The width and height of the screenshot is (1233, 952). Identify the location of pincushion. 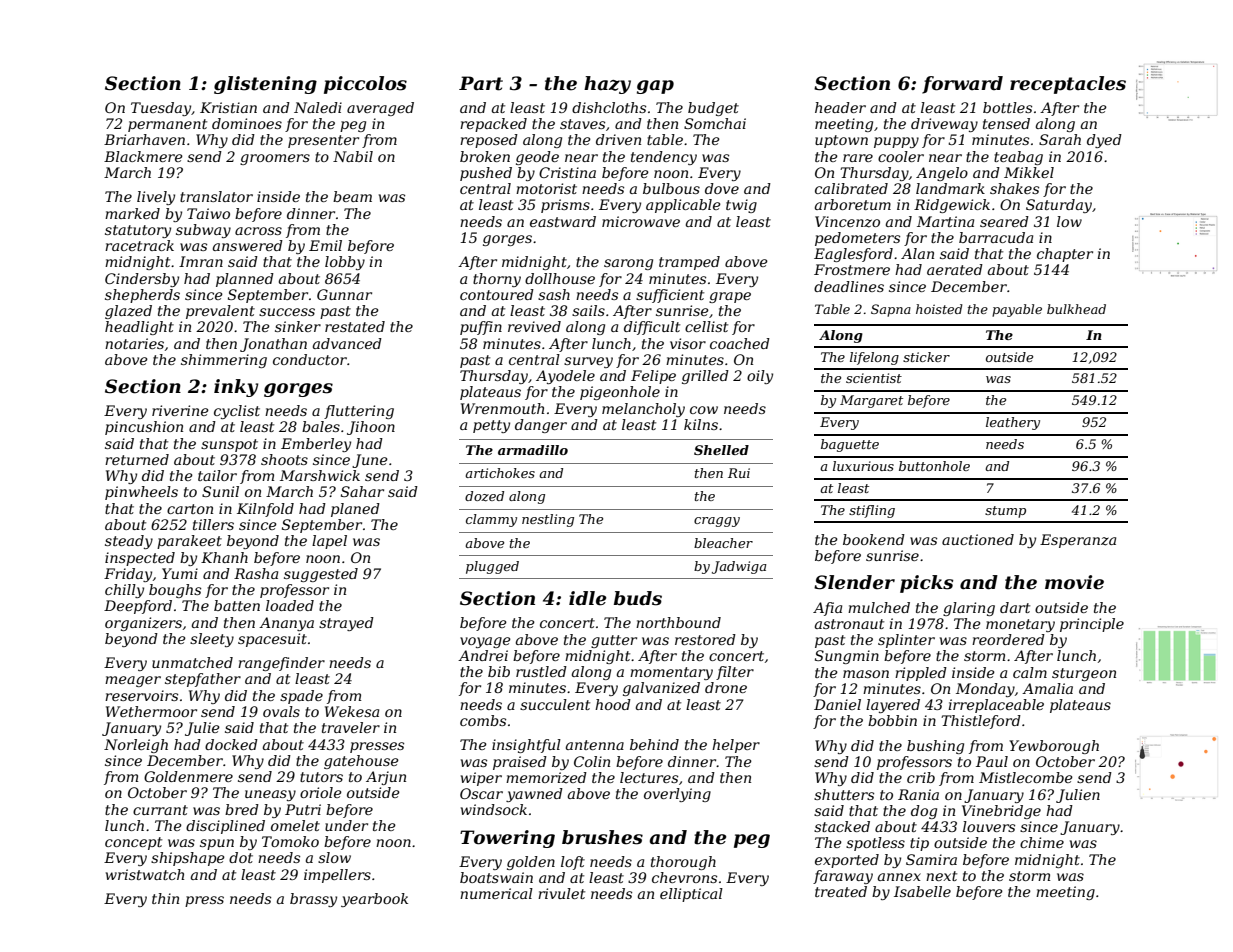
(144, 428).
